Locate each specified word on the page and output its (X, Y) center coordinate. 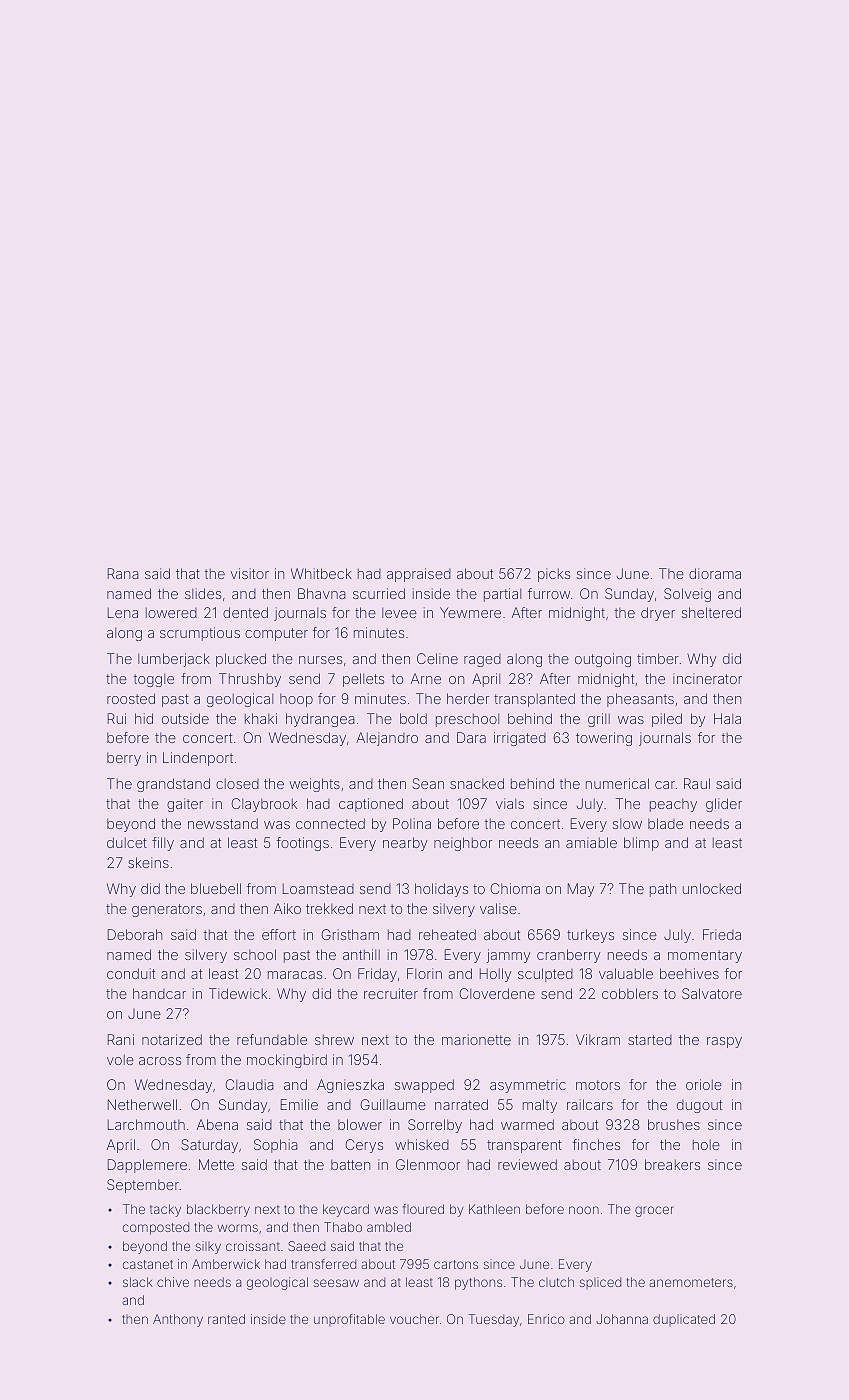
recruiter (391, 993)
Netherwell (142, 1104)
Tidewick (238, 993)
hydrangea (320, 720)
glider (724, 805)
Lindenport (198, 759)
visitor (250, 573)
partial (502, 595)
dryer (658, 614)
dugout (699, 1106)
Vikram (598, 1039)
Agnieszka (350, 1086)
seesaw (336, 1283)
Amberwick (226, 1264)
